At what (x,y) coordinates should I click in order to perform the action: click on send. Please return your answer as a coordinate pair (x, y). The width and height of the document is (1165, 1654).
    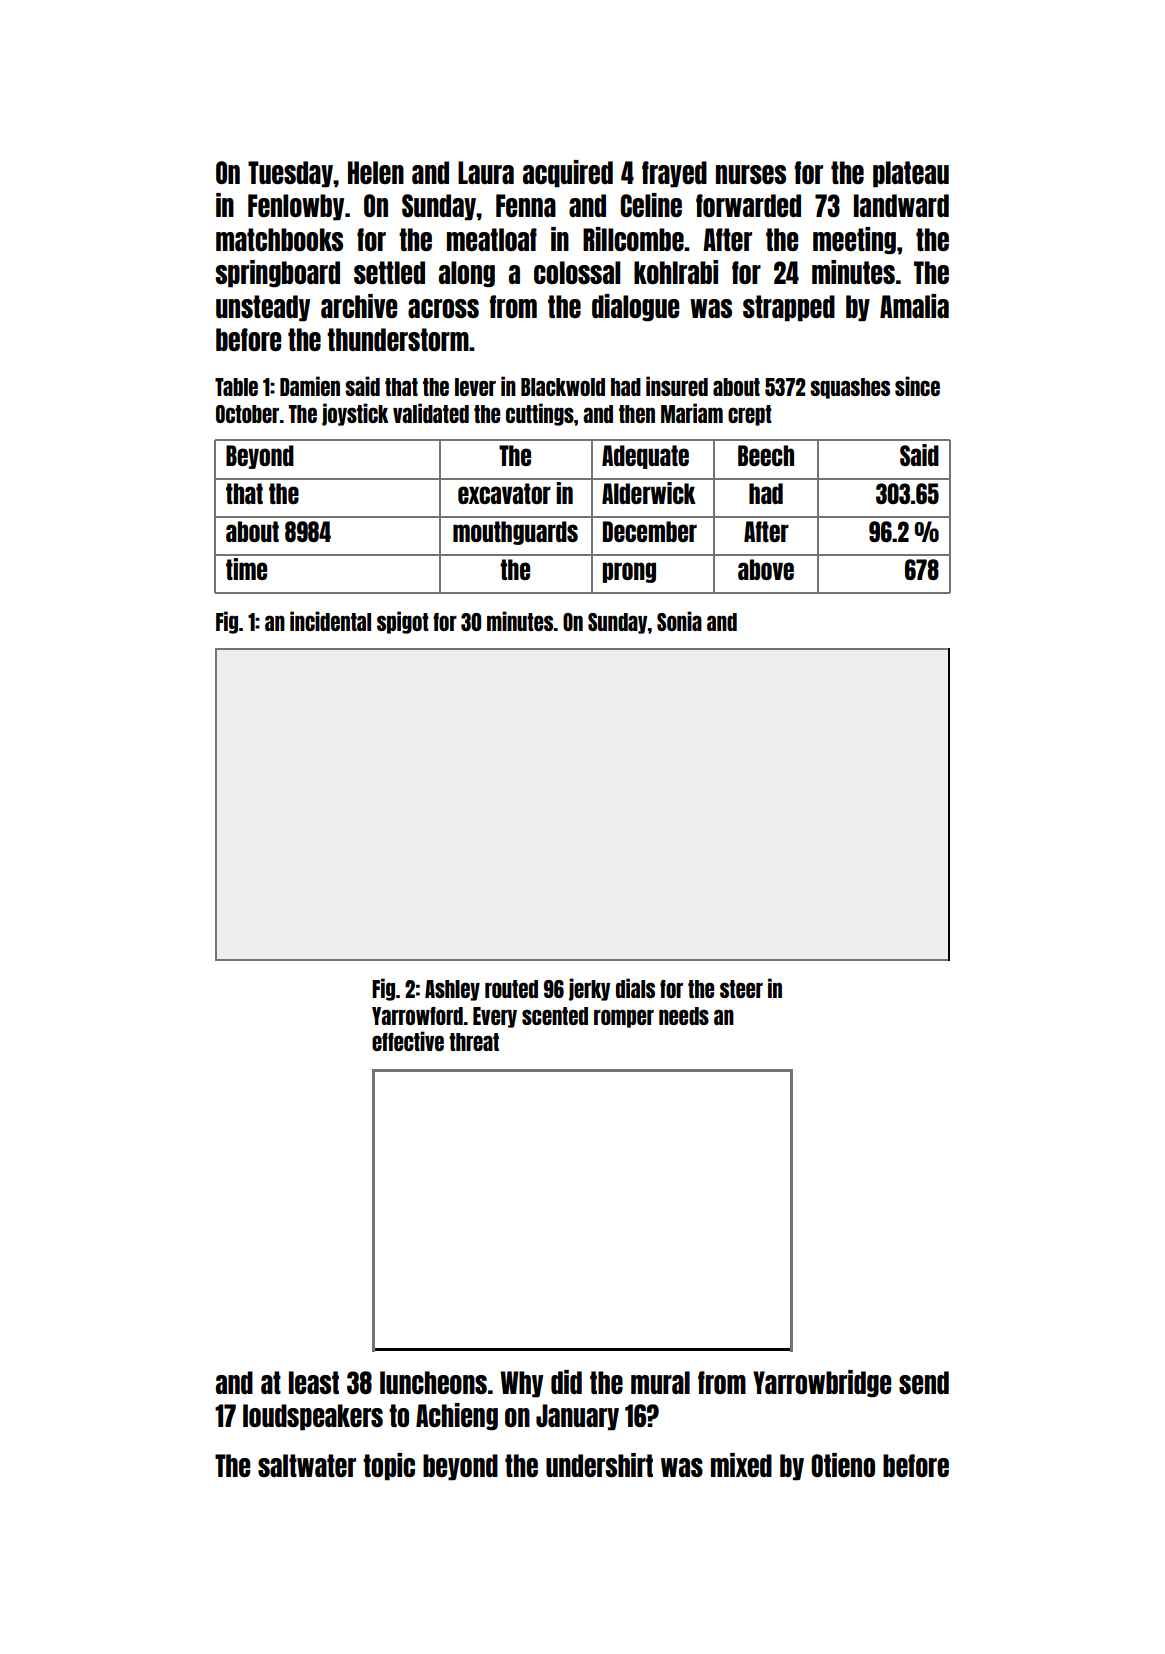
    Looking at the image, I should click on (924, 1382).
